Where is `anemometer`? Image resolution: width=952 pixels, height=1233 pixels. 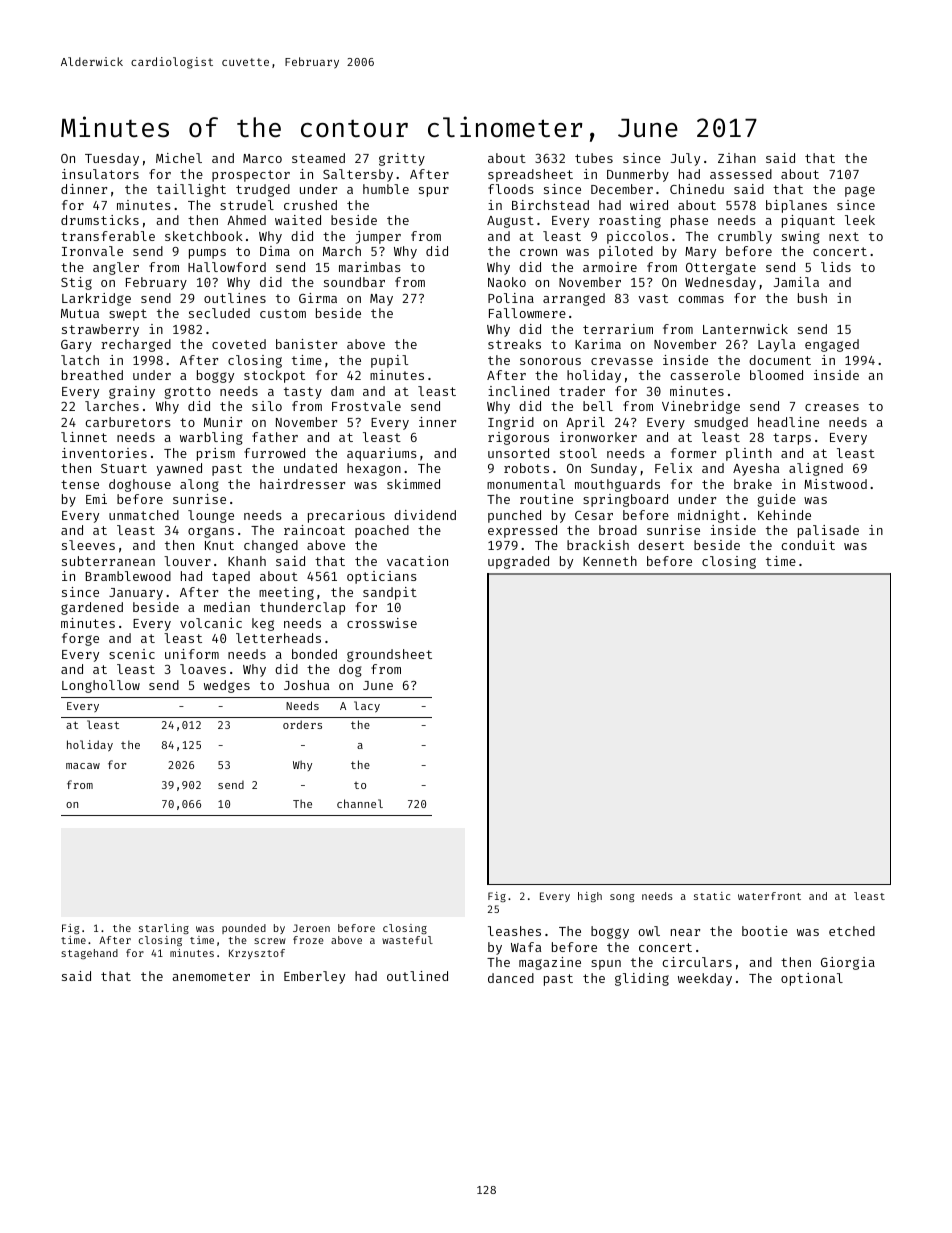
anemometer is located at coordinates (211, 976).
